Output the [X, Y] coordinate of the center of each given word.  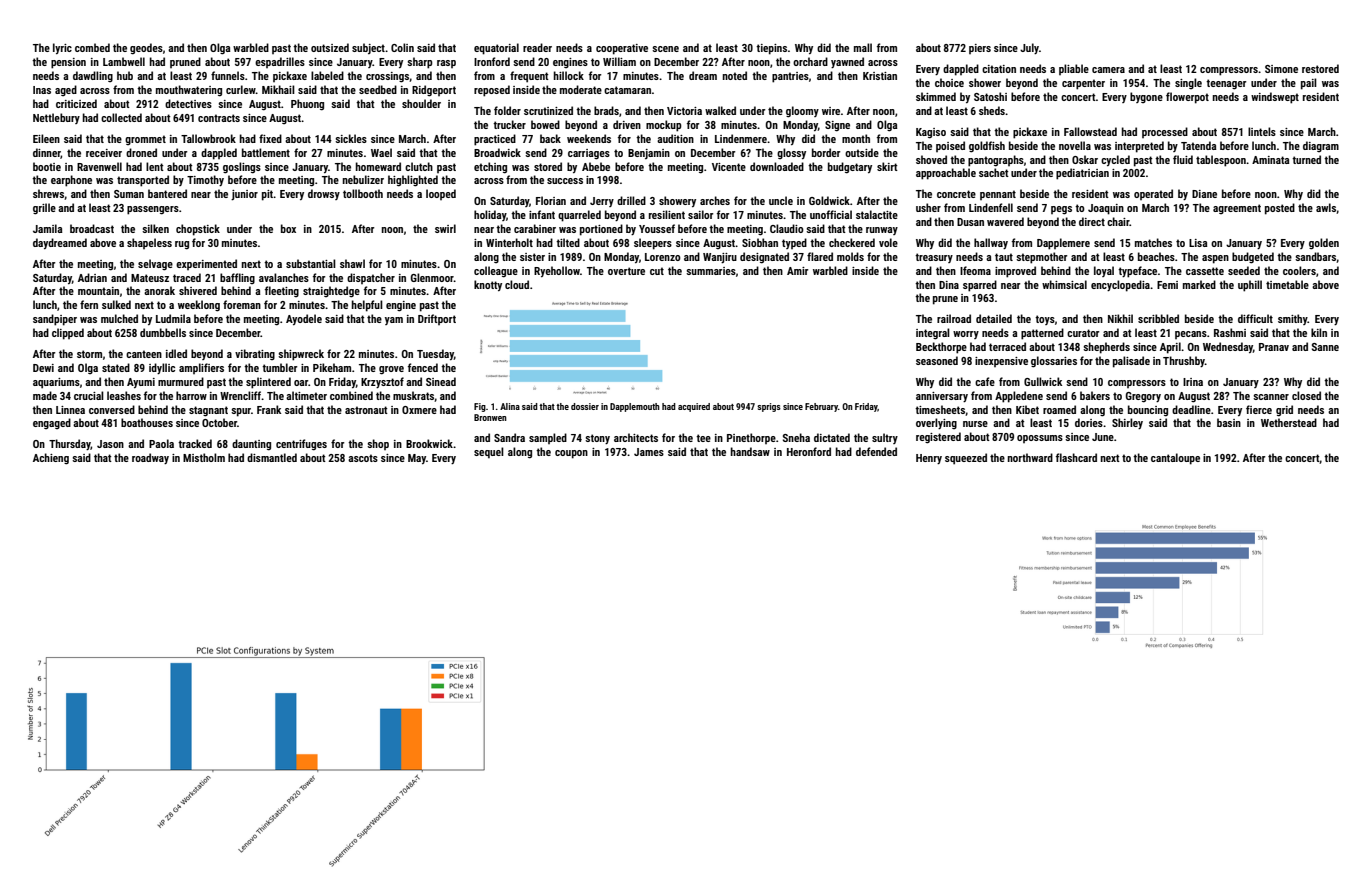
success [565, 181]
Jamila [48, 228]
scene [665, 49]
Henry [929, 459]
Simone [1281, 69]
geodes [146, 49]
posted [1280, 209]
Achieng [51, 459]
